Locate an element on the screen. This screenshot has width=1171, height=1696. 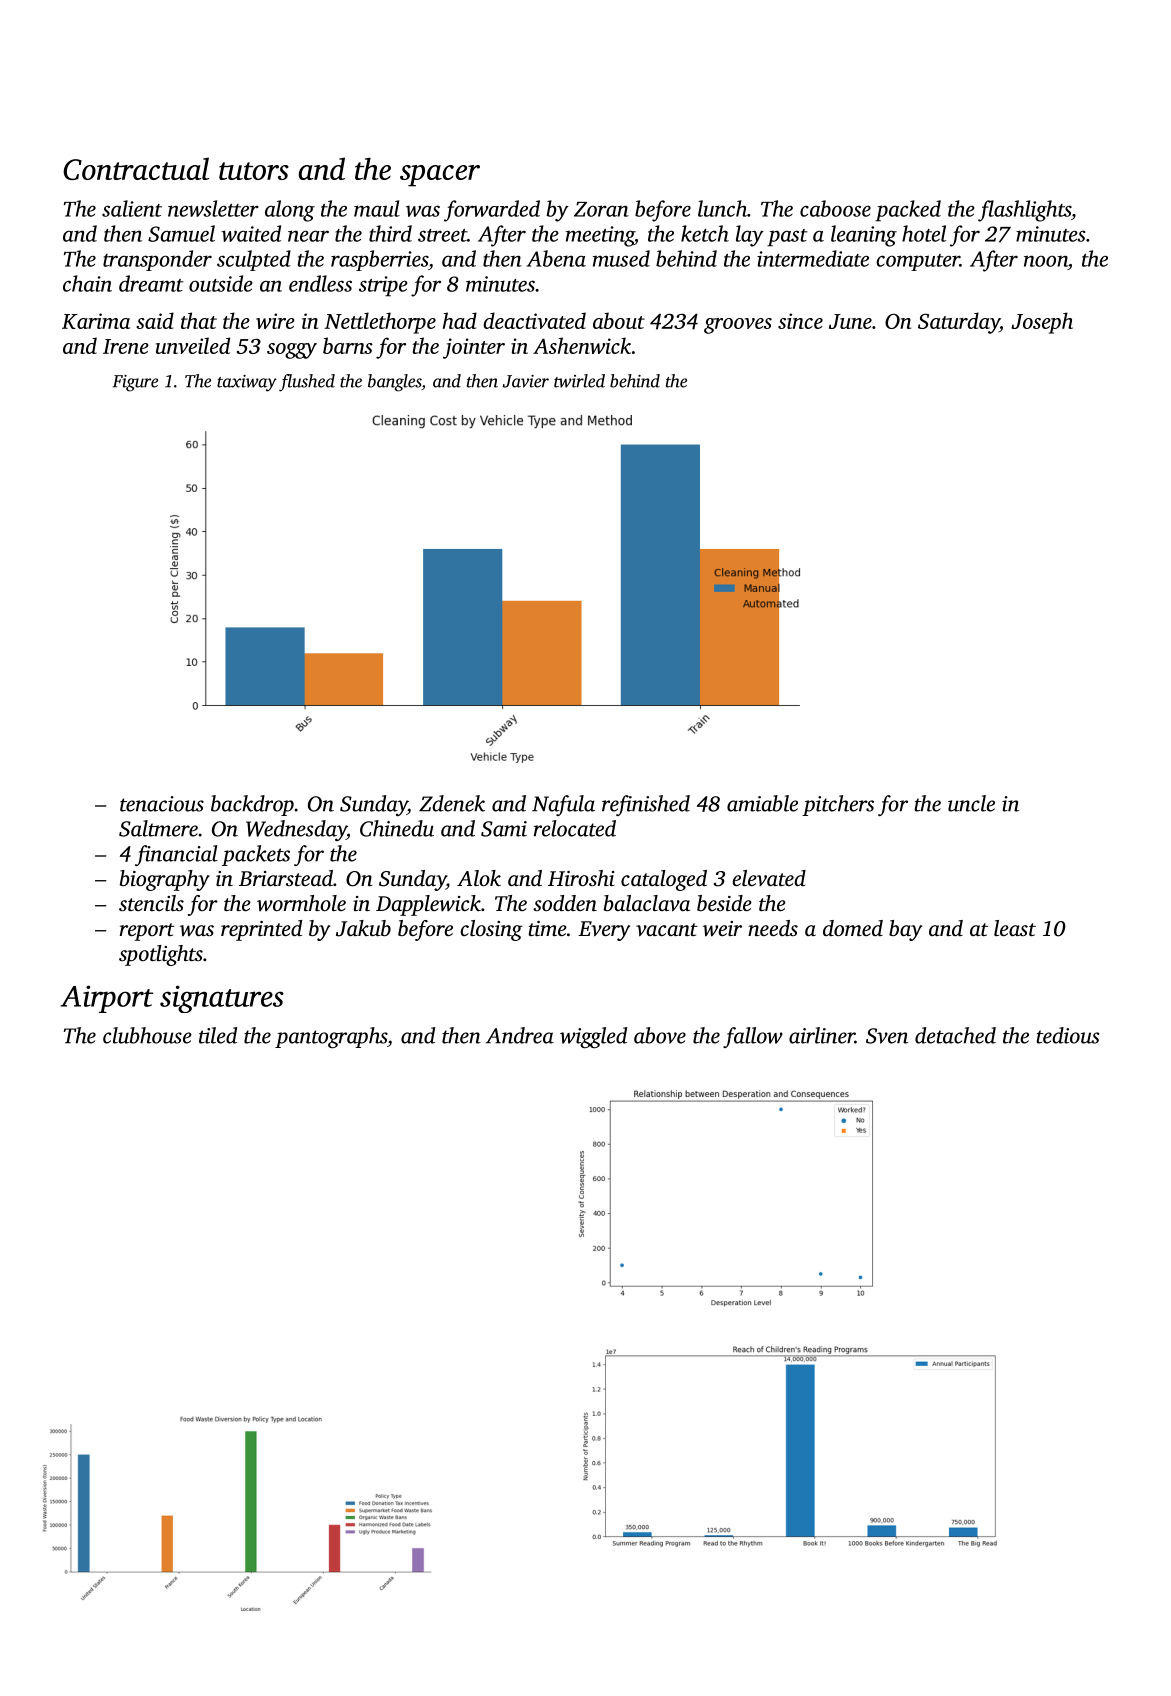
Samuel is located at coordinates (181, 233).
